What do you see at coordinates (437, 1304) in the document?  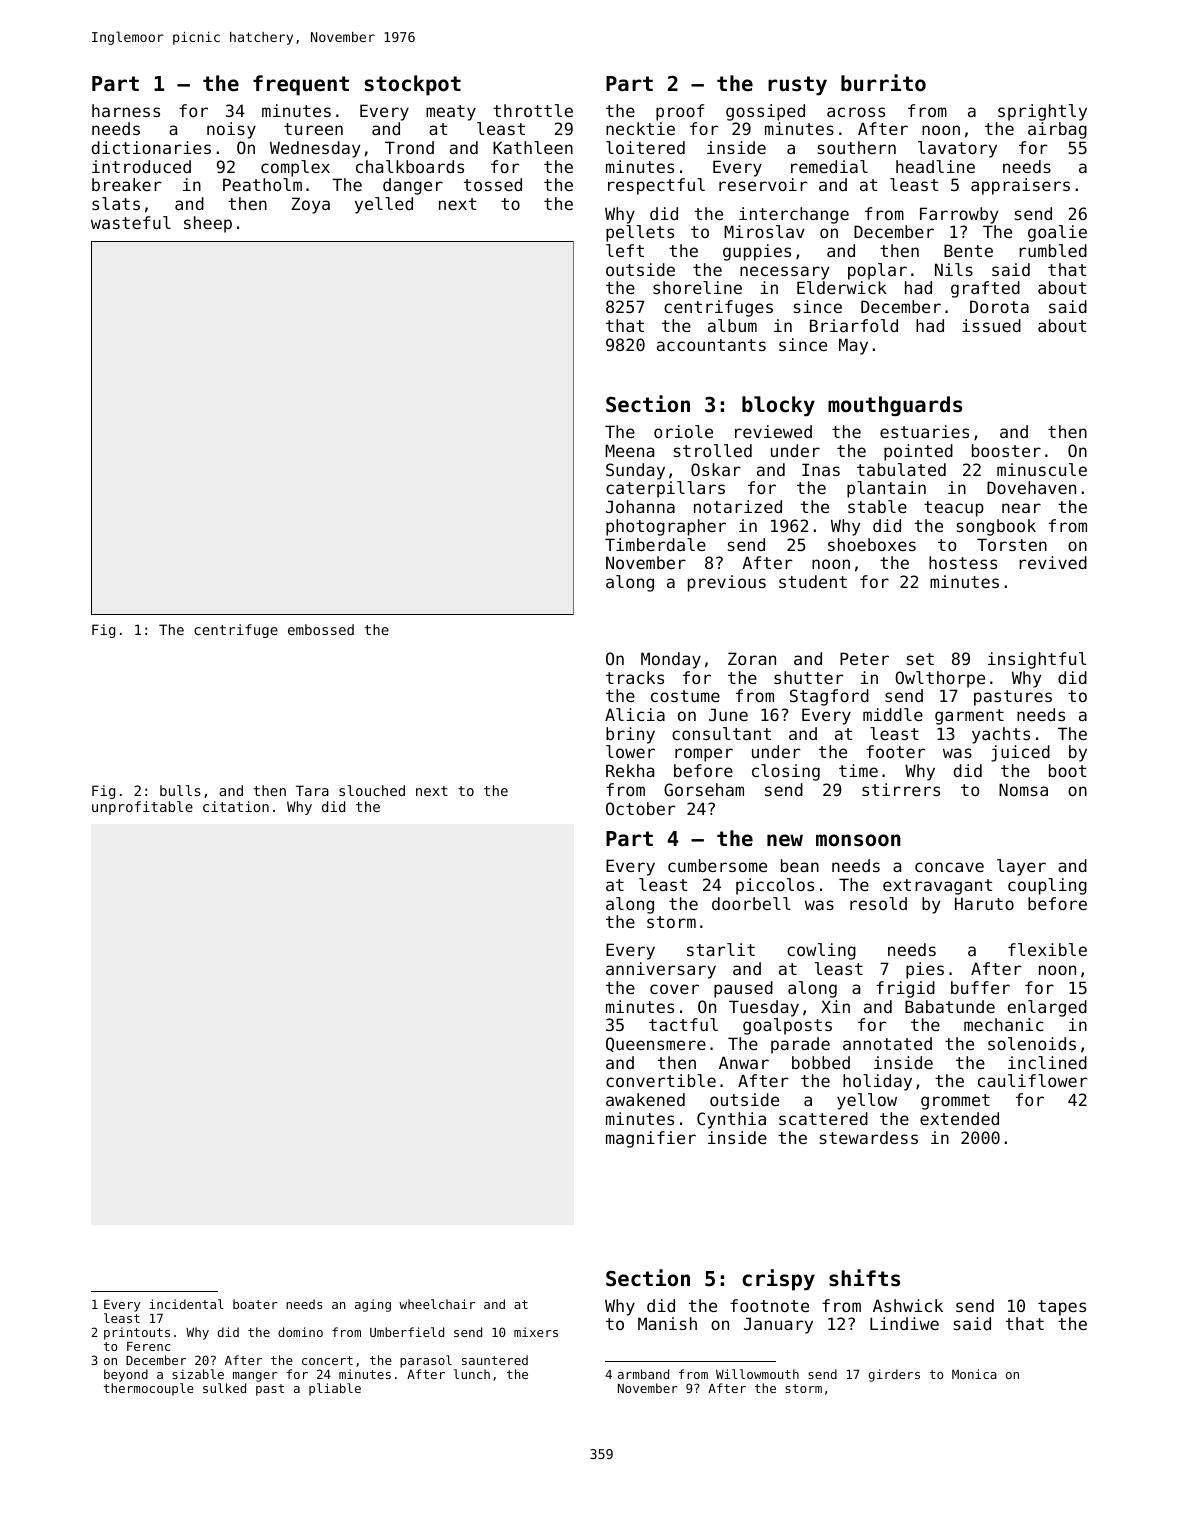 I see `wheelchair` at bounding box center [437, 1304].
